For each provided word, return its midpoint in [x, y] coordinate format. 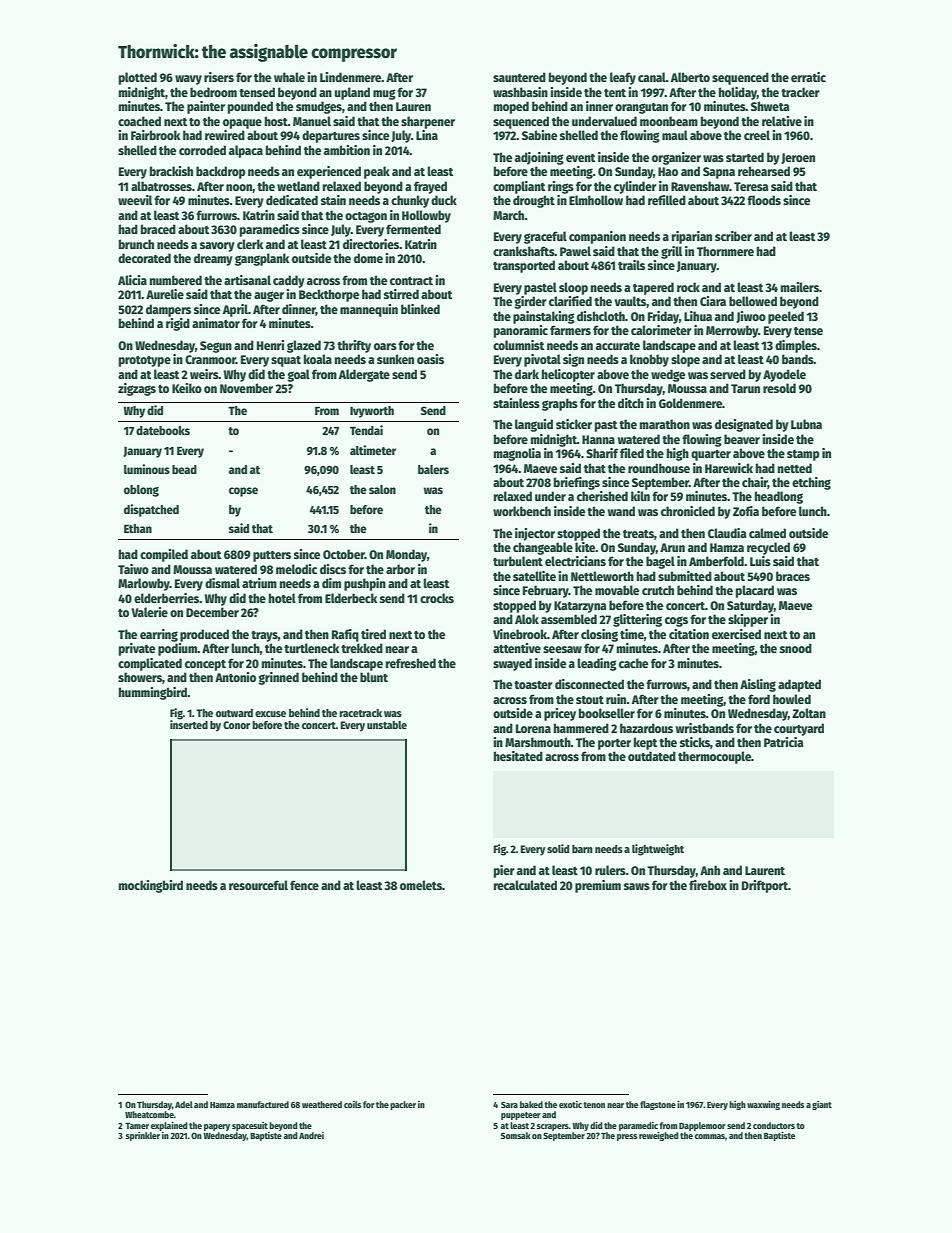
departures [331, 136]
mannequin [369, 310]
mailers [800, 287]
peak [377, 172]
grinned [278, 678]
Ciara [713, 301]
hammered [581, 728]
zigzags [137, 389]
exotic [570, 1104]
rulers [610, 870]
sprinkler [143, 1136]
